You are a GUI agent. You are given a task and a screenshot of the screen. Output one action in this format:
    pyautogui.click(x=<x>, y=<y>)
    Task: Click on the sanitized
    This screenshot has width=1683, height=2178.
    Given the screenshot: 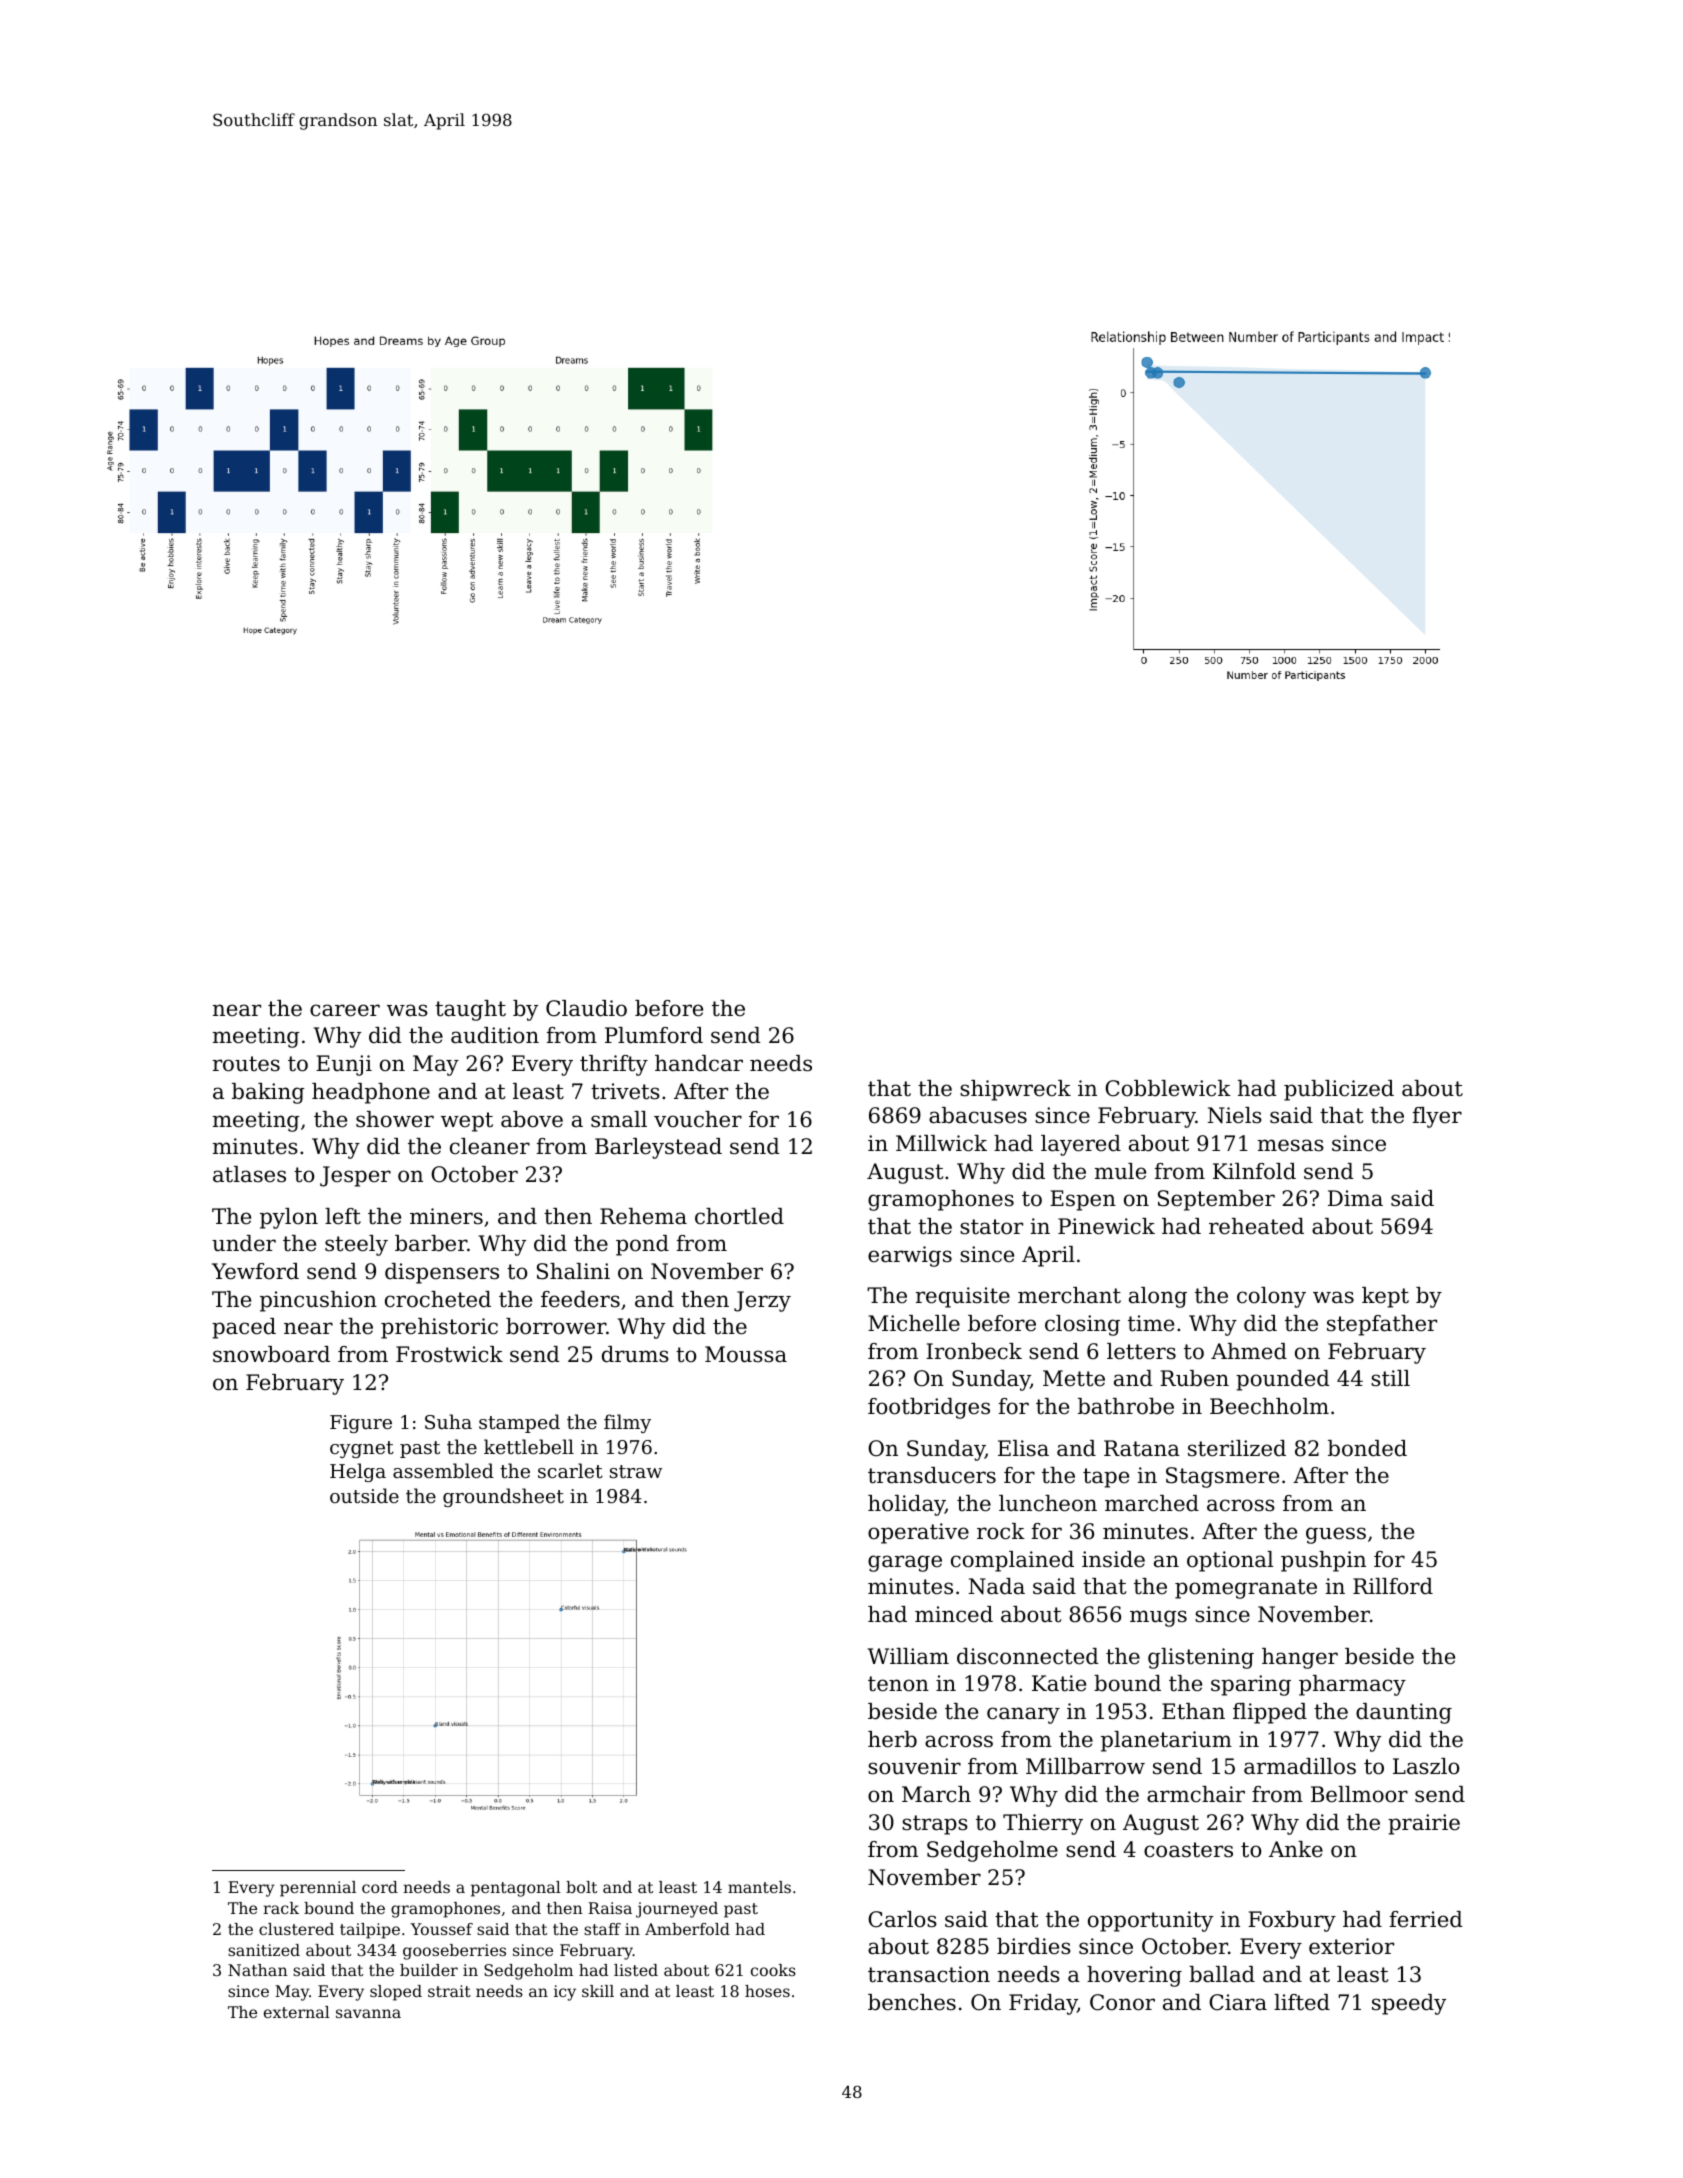 What is the action you would take?
    pyautogui.click(x=264, y=1950)
